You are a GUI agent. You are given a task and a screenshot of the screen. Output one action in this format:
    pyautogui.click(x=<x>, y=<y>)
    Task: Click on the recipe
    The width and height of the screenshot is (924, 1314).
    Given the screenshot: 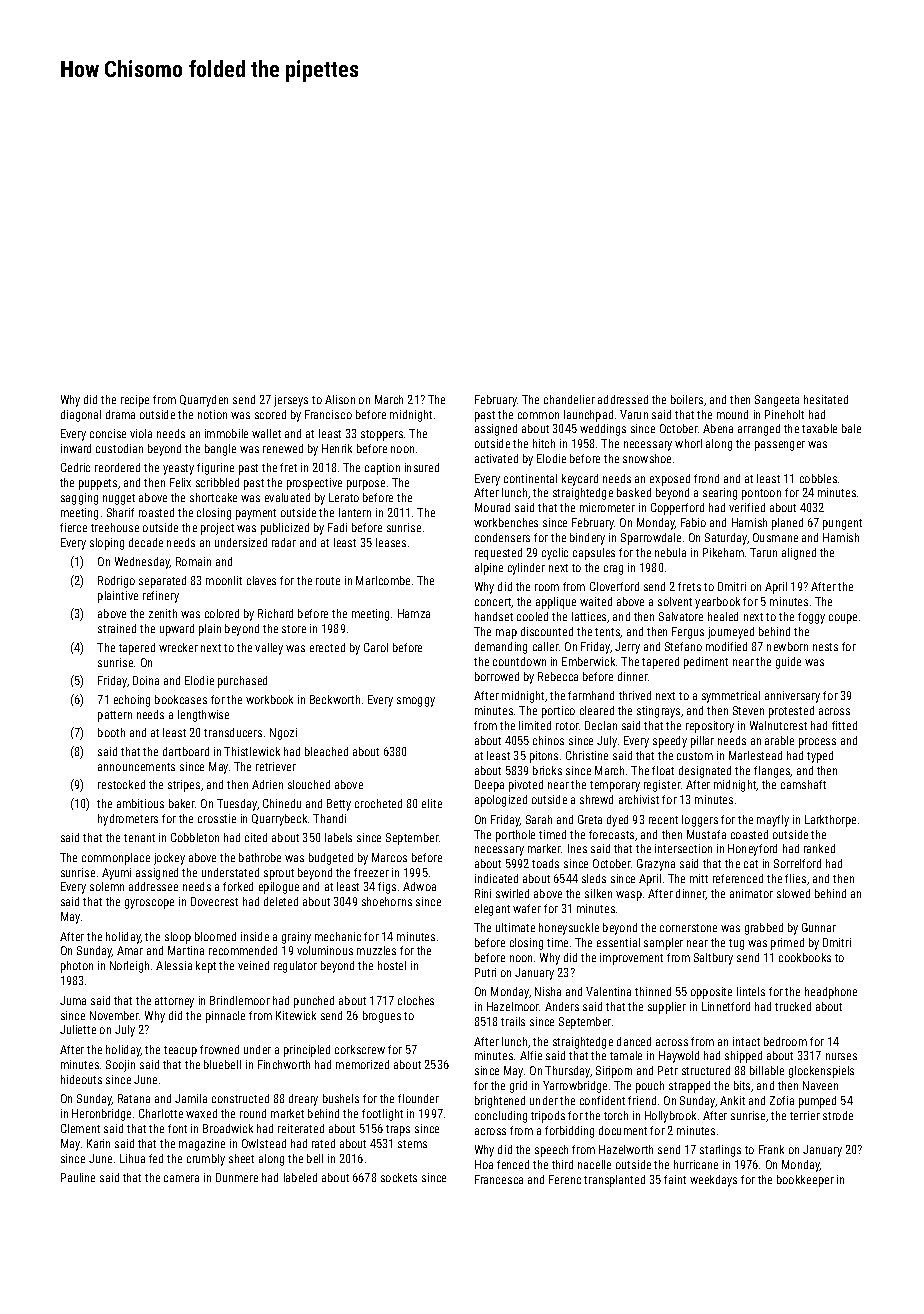 What is the action you would take?
    pyautogui.click(x=135, y=401)
